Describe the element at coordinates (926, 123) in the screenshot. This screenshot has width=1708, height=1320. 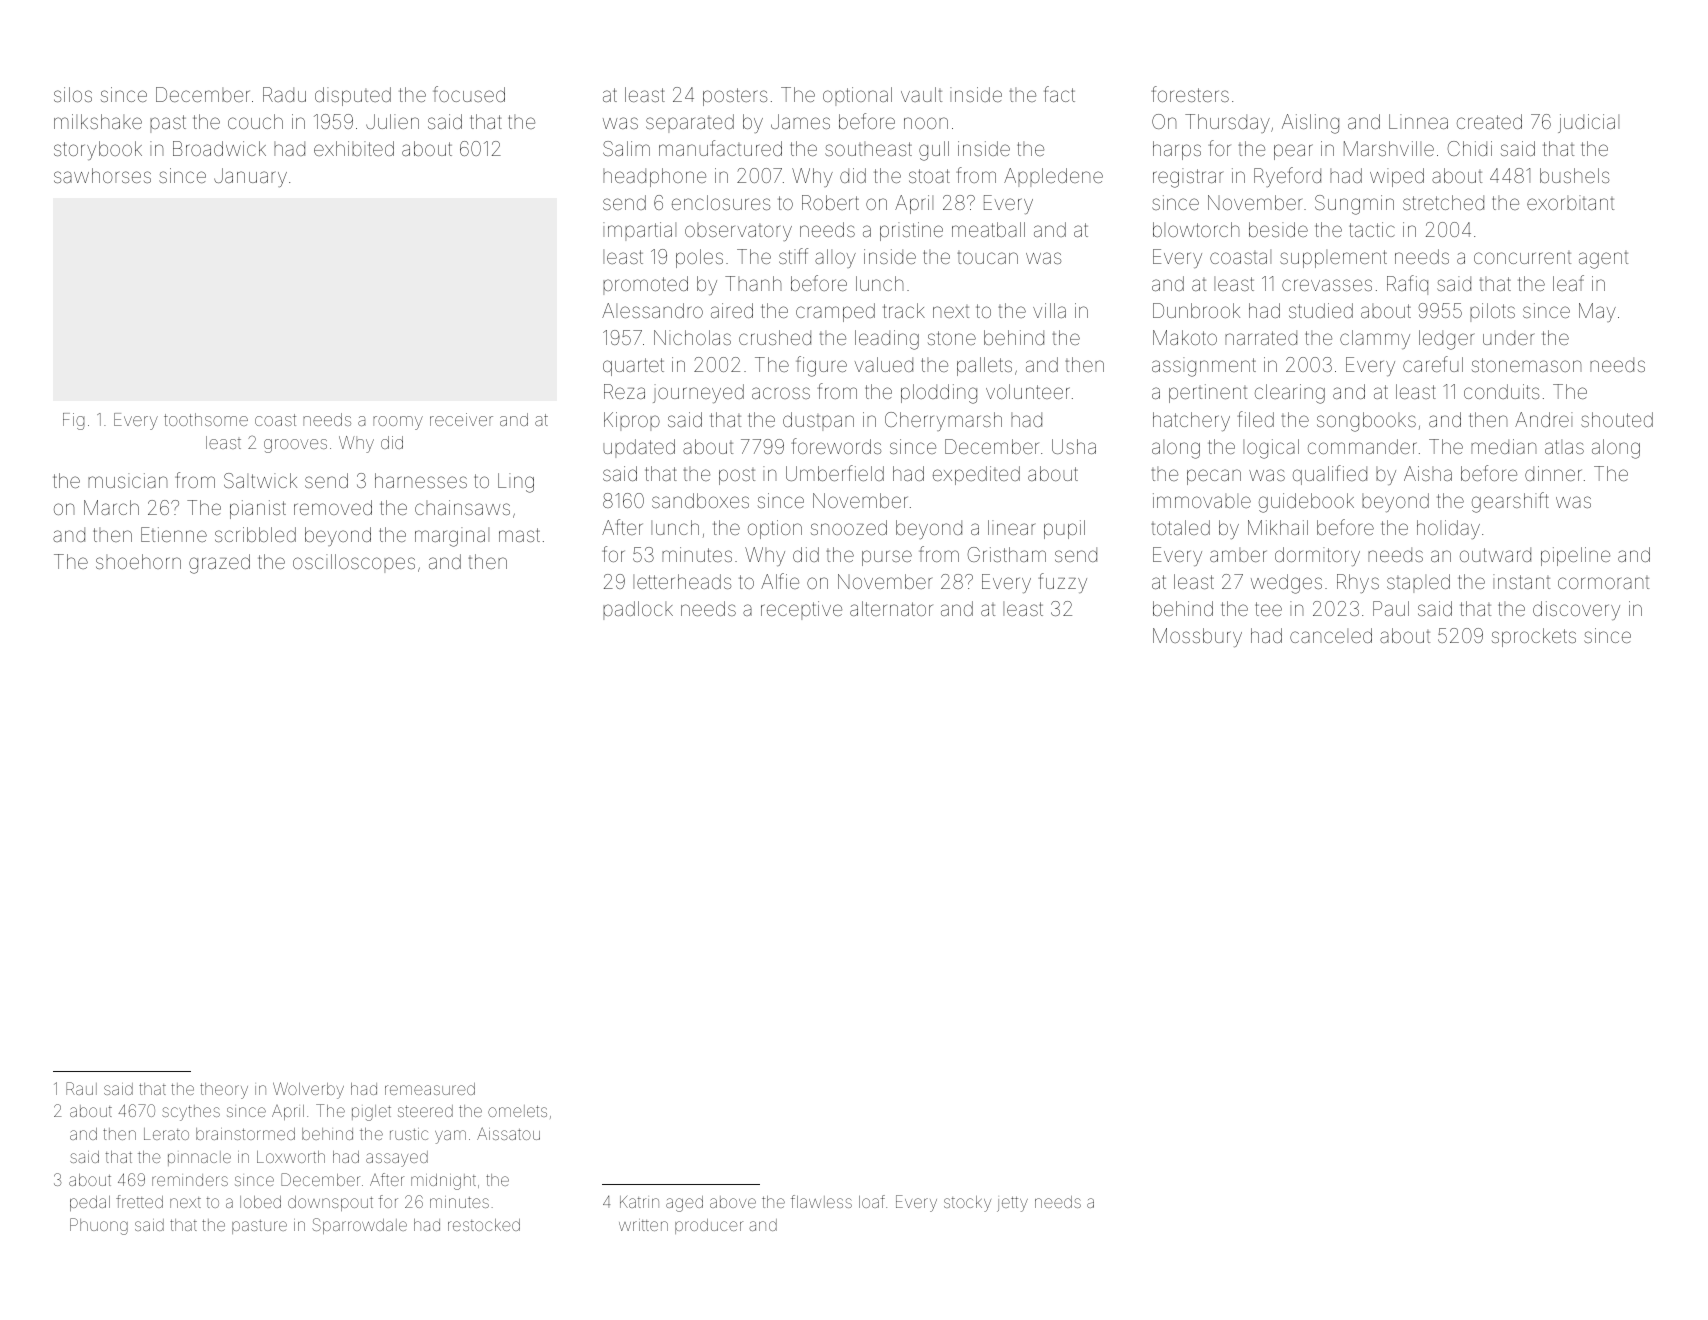
I see `noon` at that location.
